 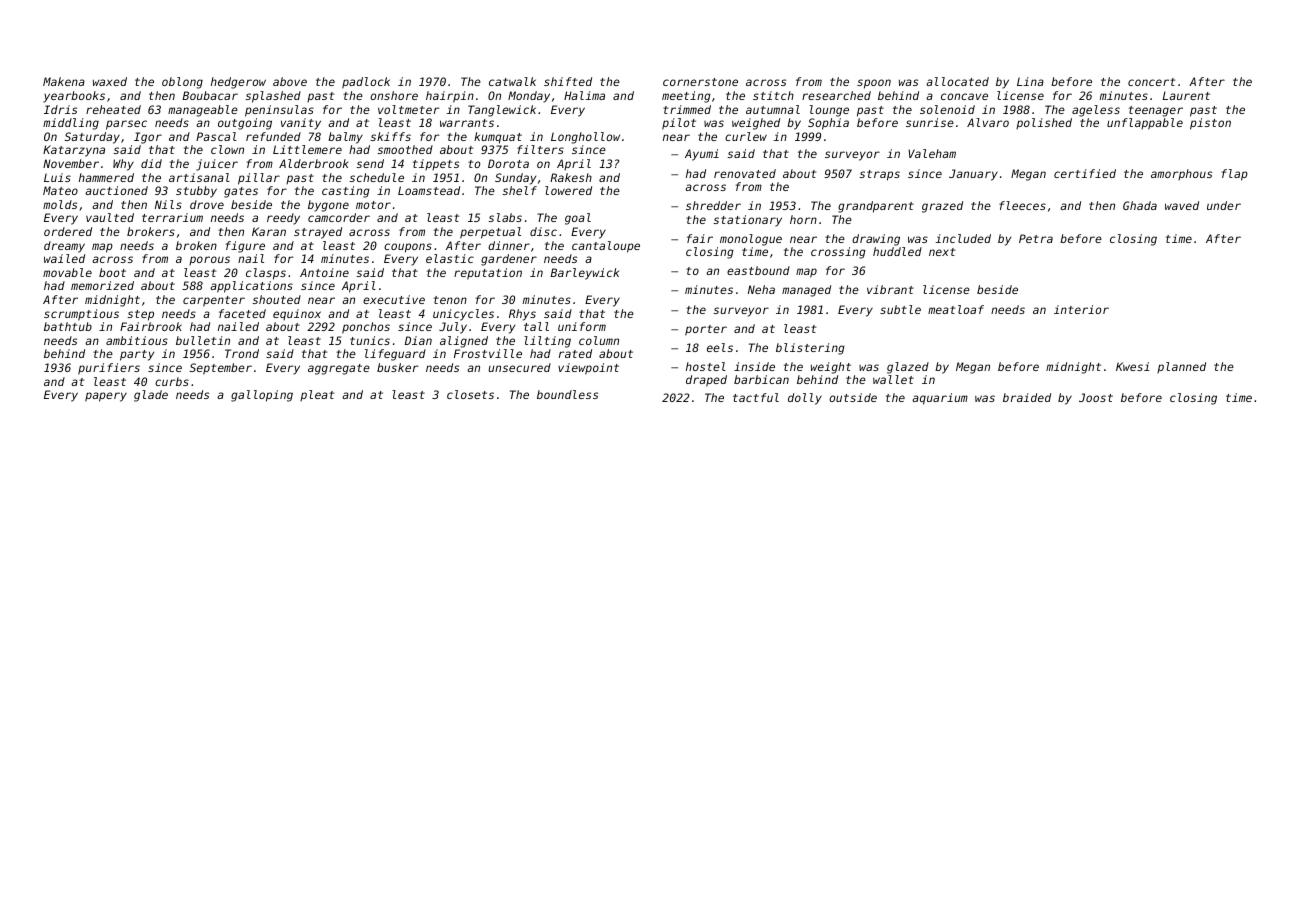 What do you see at coordinates (317, 395) in the page?
I see `pleat` at bounding box center [317, 395].
